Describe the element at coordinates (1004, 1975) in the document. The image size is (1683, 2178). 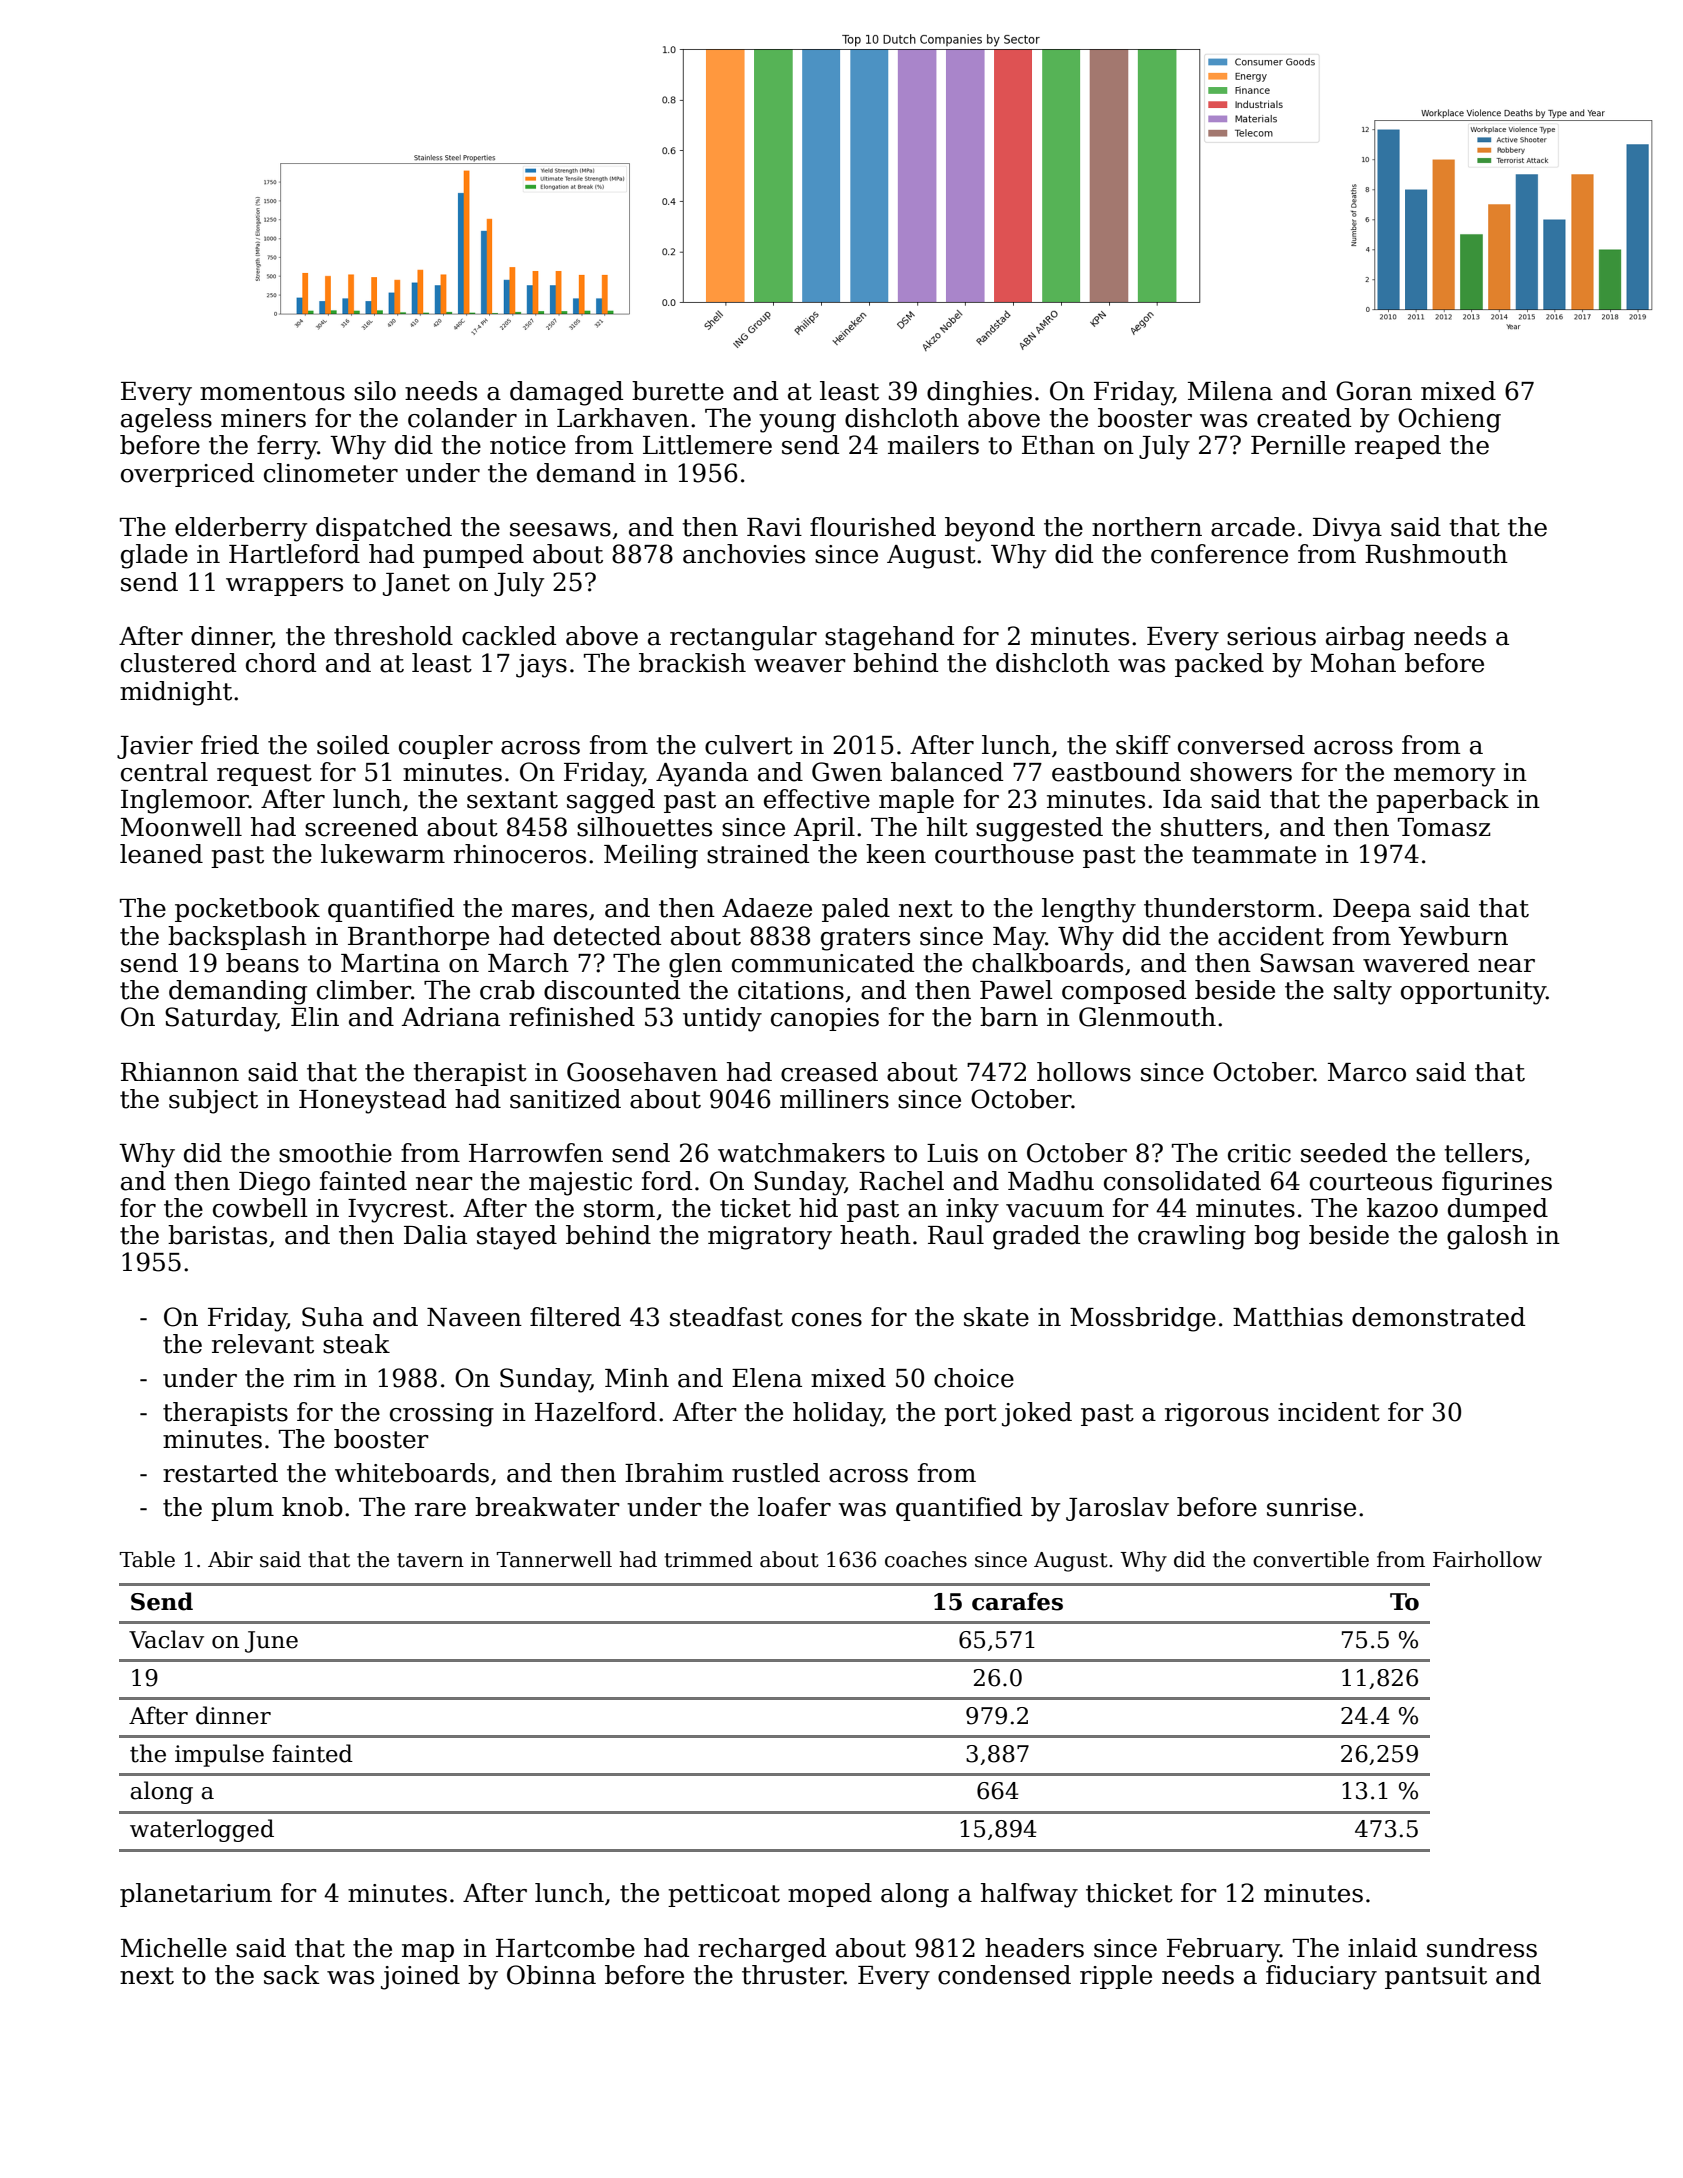
I see `condensed` at that location.
